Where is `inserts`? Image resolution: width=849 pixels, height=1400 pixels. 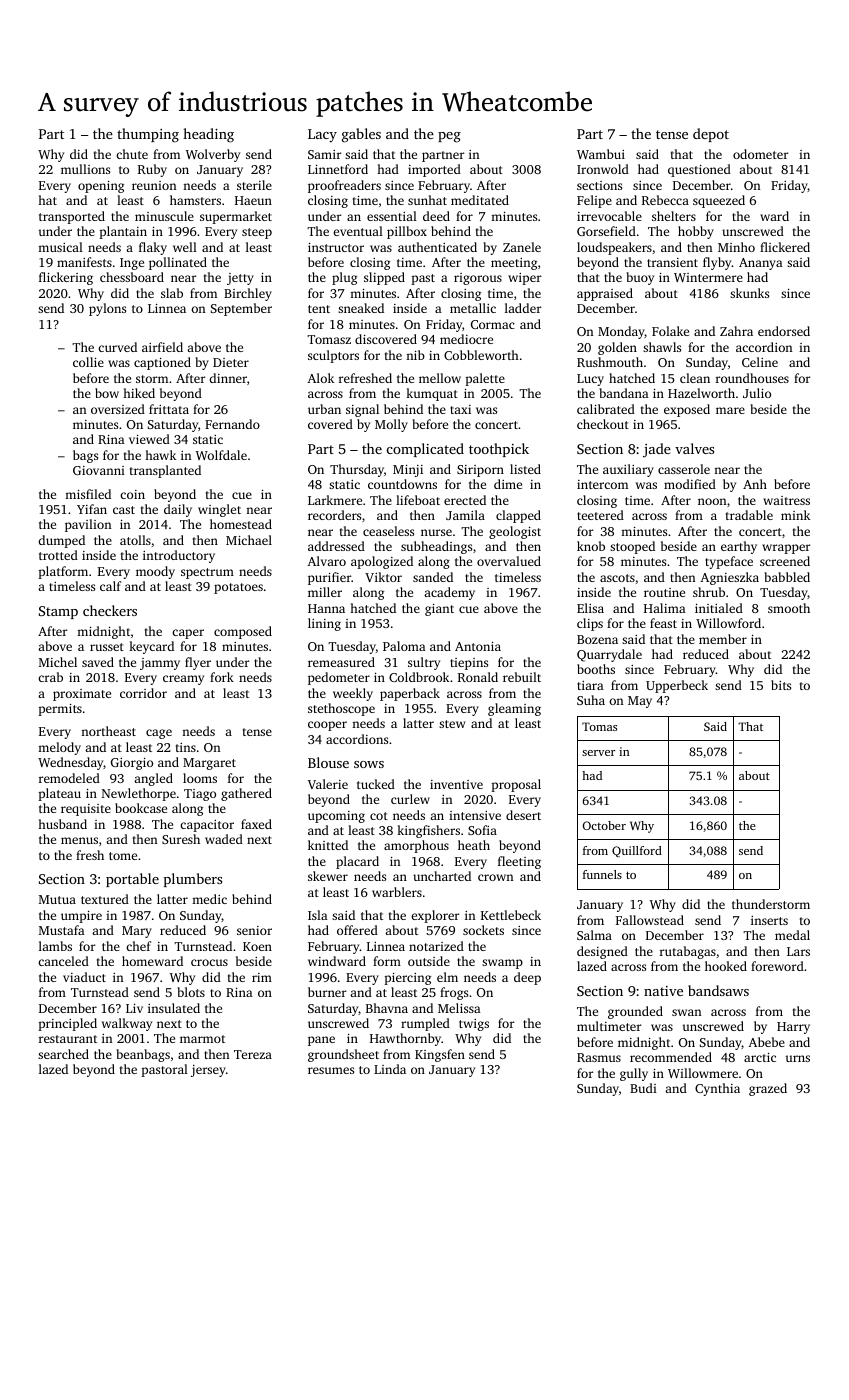 inserts is located at coordinates (769, 920).
